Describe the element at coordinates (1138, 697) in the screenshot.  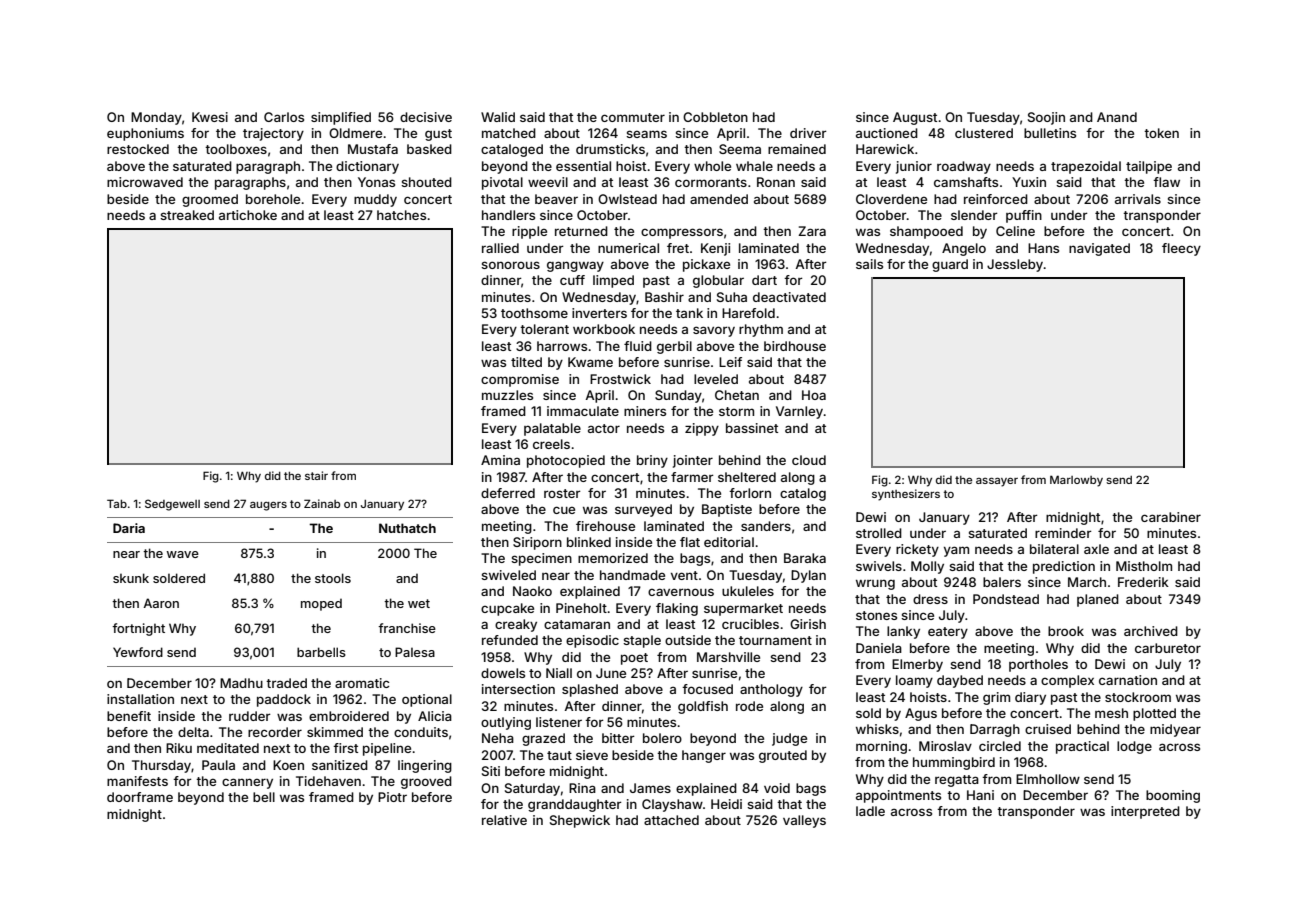
I see `stockroom` at that location.
